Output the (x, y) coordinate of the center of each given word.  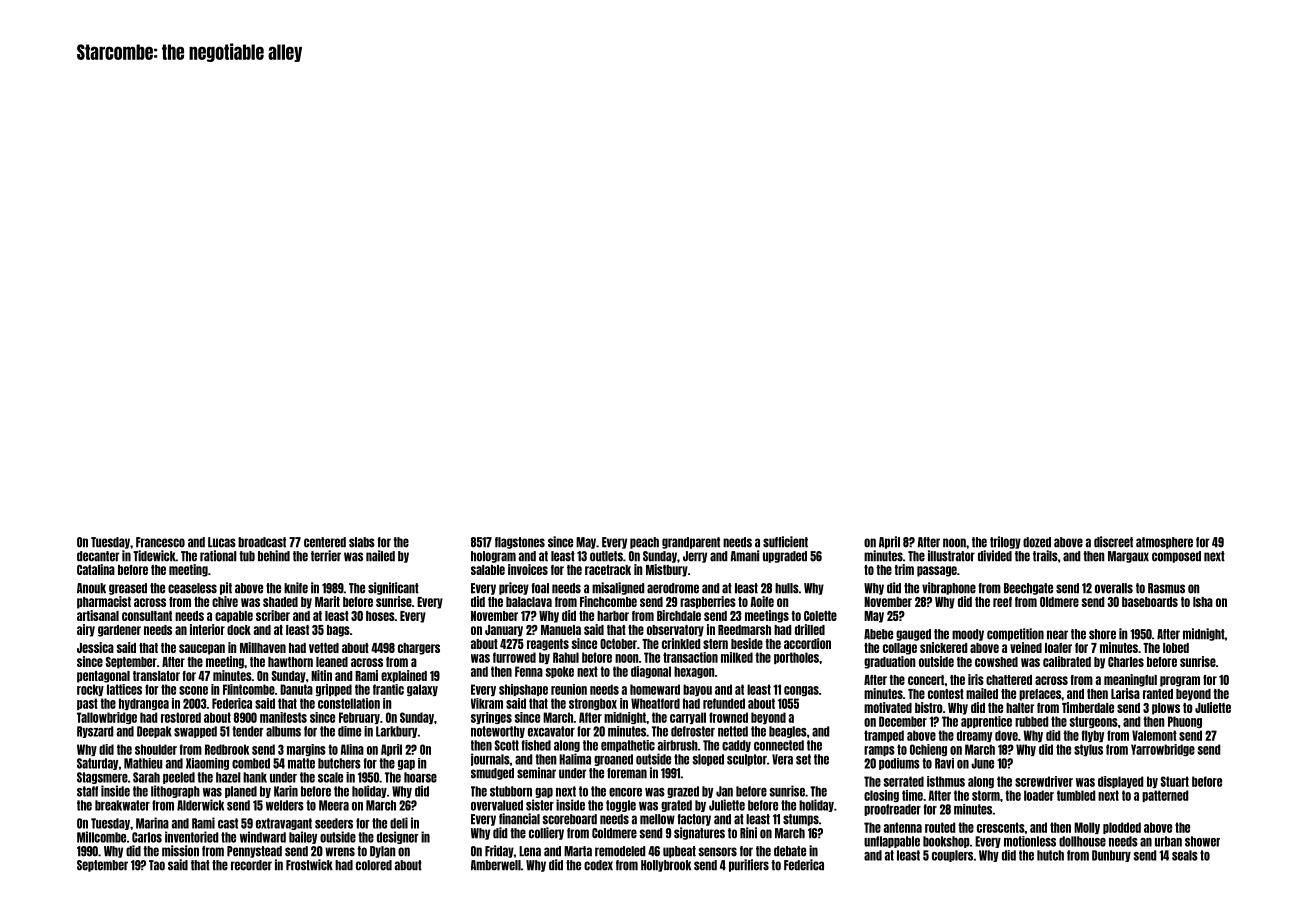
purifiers (749, 865)
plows (1166, 709)
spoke (560, 672)
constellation (349, 703)
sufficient (785, 542)
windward (263, 837)
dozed (1037, 542)
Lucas (222, 542)
